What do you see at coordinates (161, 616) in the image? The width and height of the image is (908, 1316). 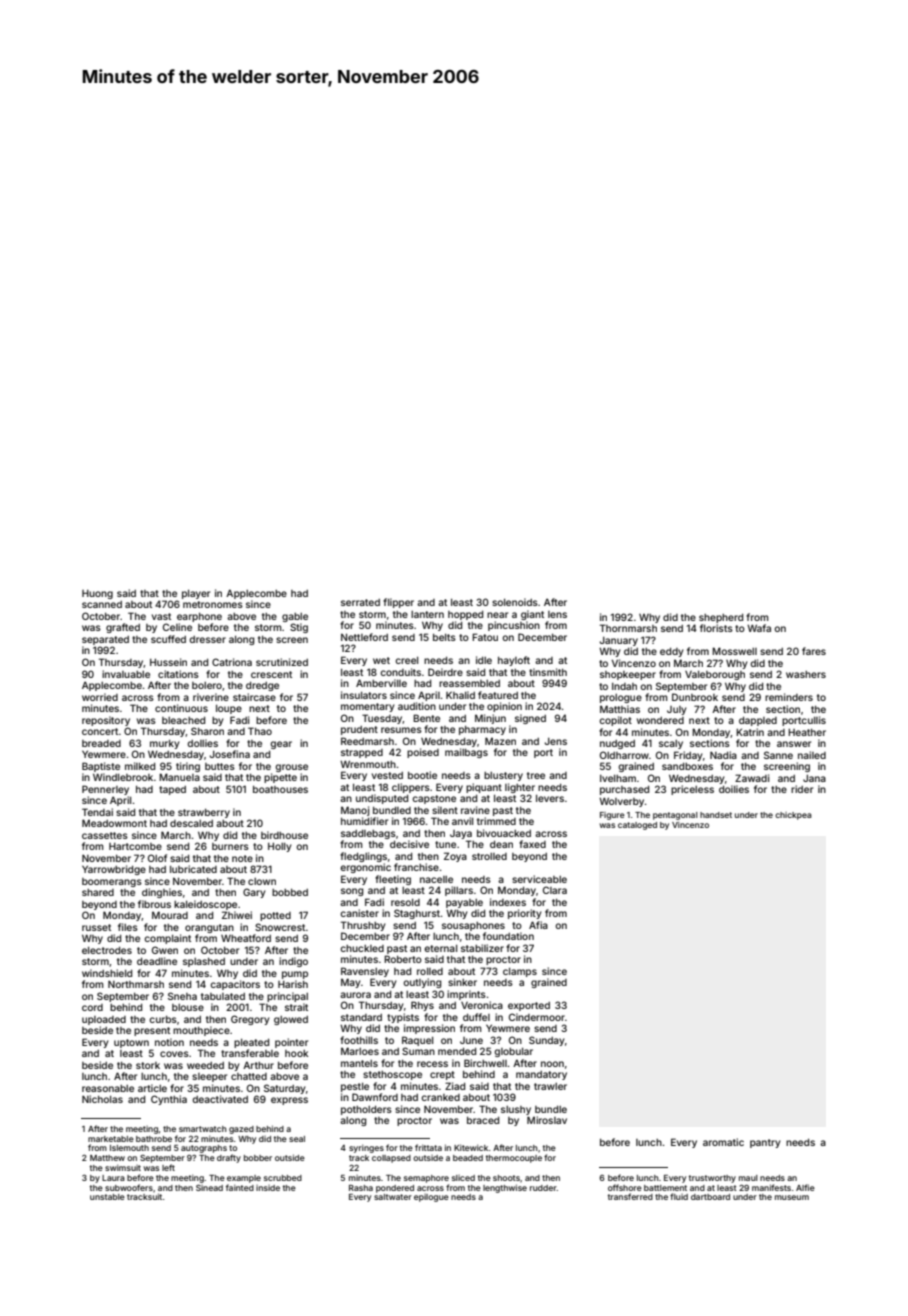 I see `vast` at bounding box center [161, 616].
